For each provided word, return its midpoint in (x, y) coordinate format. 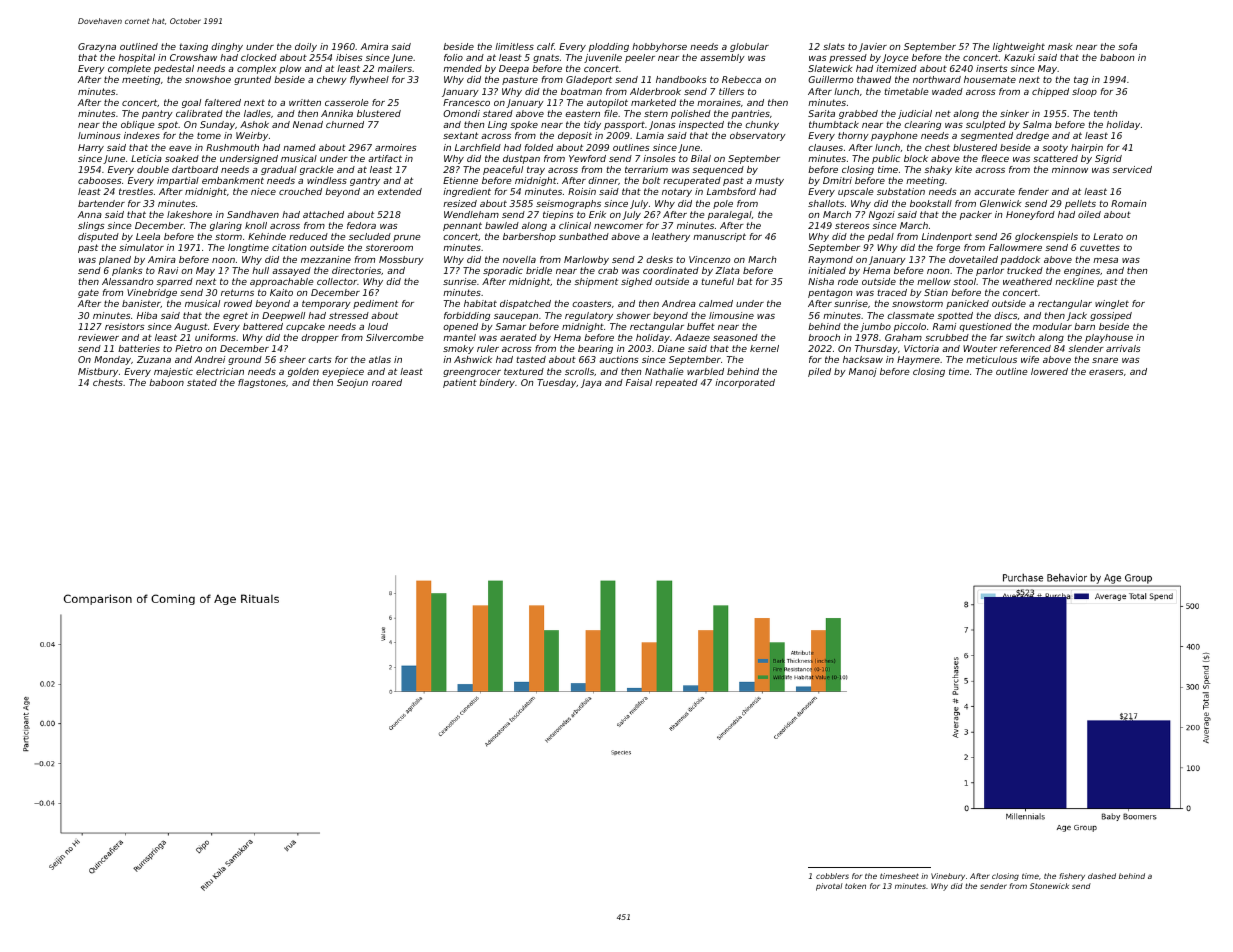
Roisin (582, 191)
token (855, 886)
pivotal (829, 887)
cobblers (832, 876)
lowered (1049, 371)
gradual (279, 170)
